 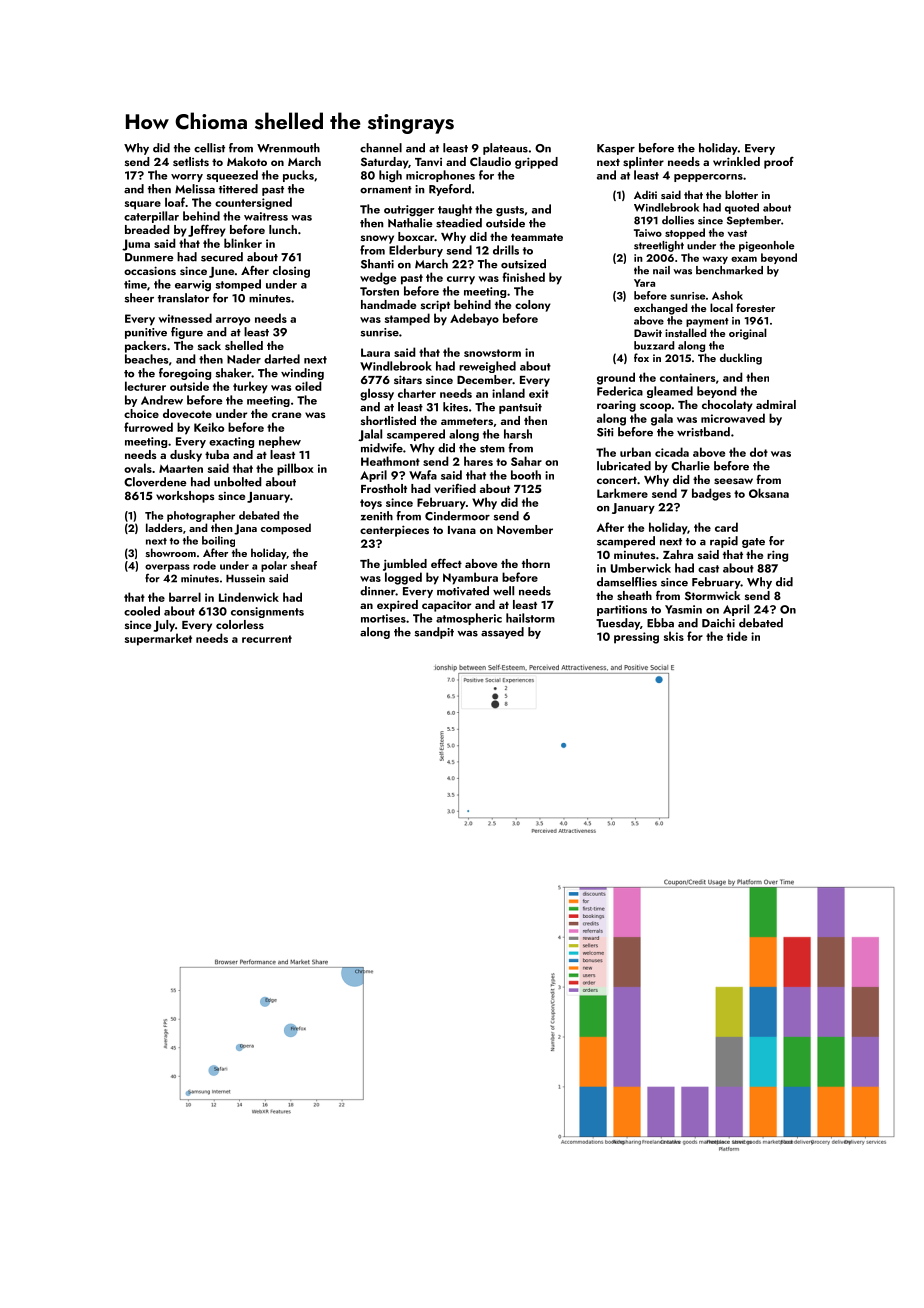 What do you see at coordinates (375, 352) in the screenshot?
I see `Laura` at bounding box center [375, 352].
